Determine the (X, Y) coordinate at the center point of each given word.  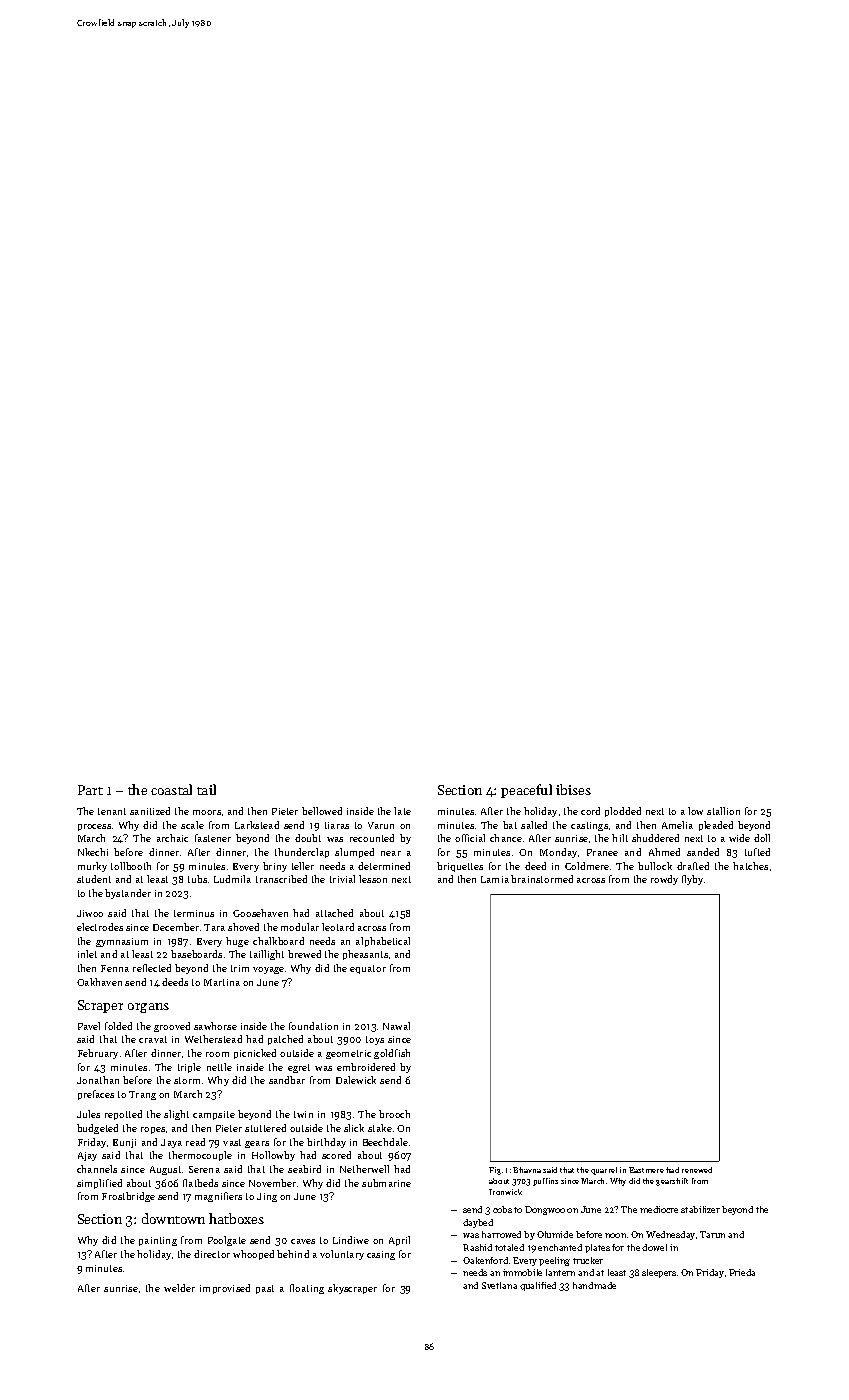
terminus (194, 913)
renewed (697, 1170)
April (399, 1241)
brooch (394, 1114)
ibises (573, 789)
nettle (219, 1067)
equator (368, 969)
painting (158, 1241)
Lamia (495, 879)
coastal (171, 789)
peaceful (526, 791)
